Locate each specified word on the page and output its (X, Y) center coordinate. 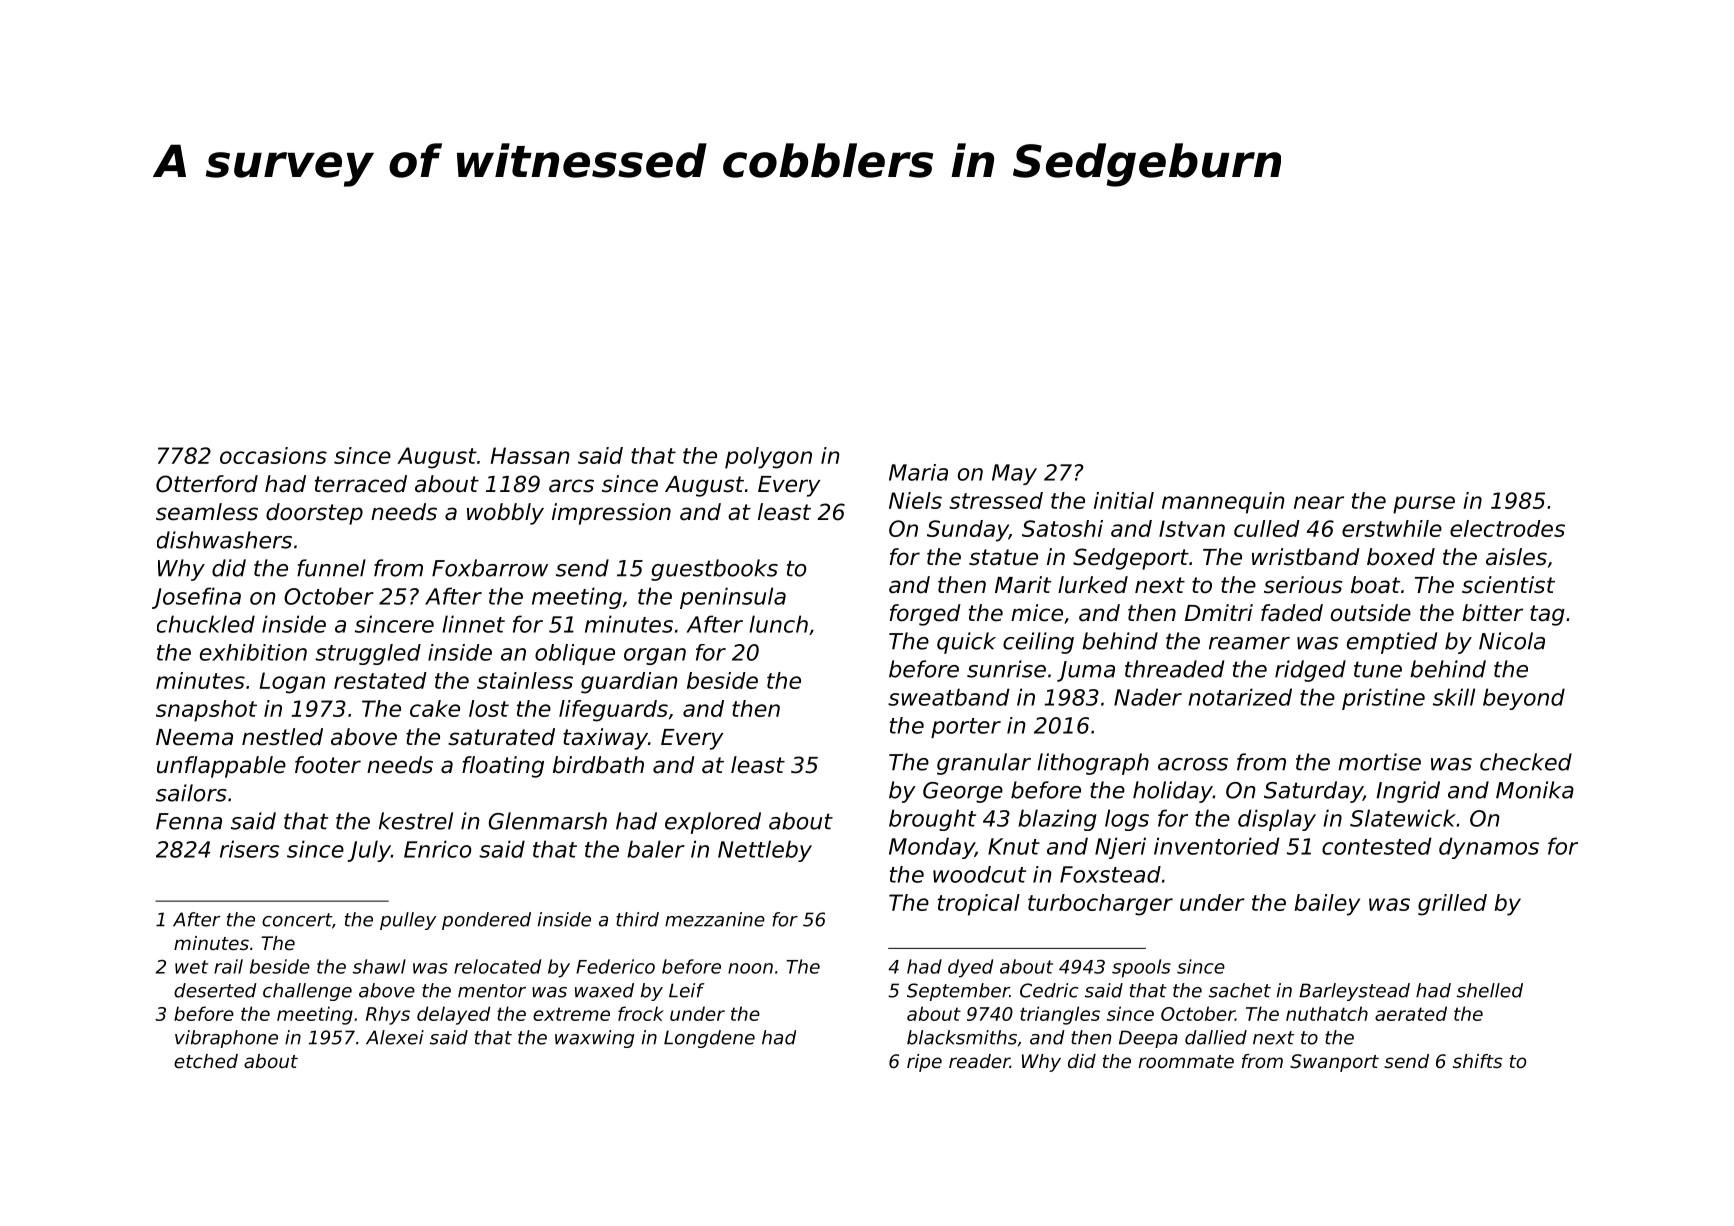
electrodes (1507, 528)
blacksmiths (962, 1037)
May (1014, 474)
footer (328, 765)
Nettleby (765, 851)
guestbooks (714, 570)
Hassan (529, 455)
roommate (1186, 1061)
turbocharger (1100, 905)
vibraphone (226, 1039)
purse (1424, 505)
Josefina (196, 598)
